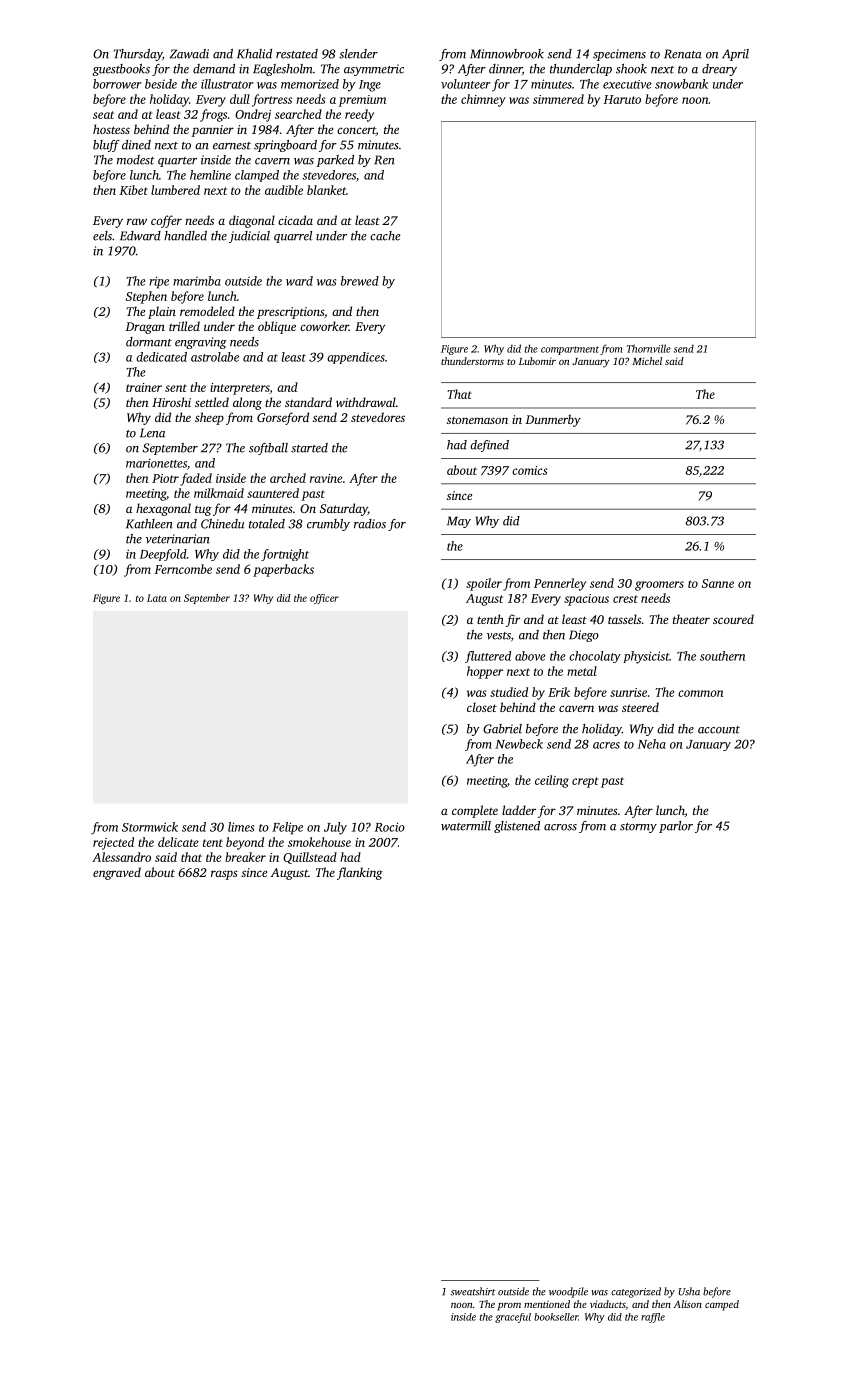 This image has height=1400, width=849. Describe the element at coordinates (513, 1318) in the image. I see `graceful` at that location.
